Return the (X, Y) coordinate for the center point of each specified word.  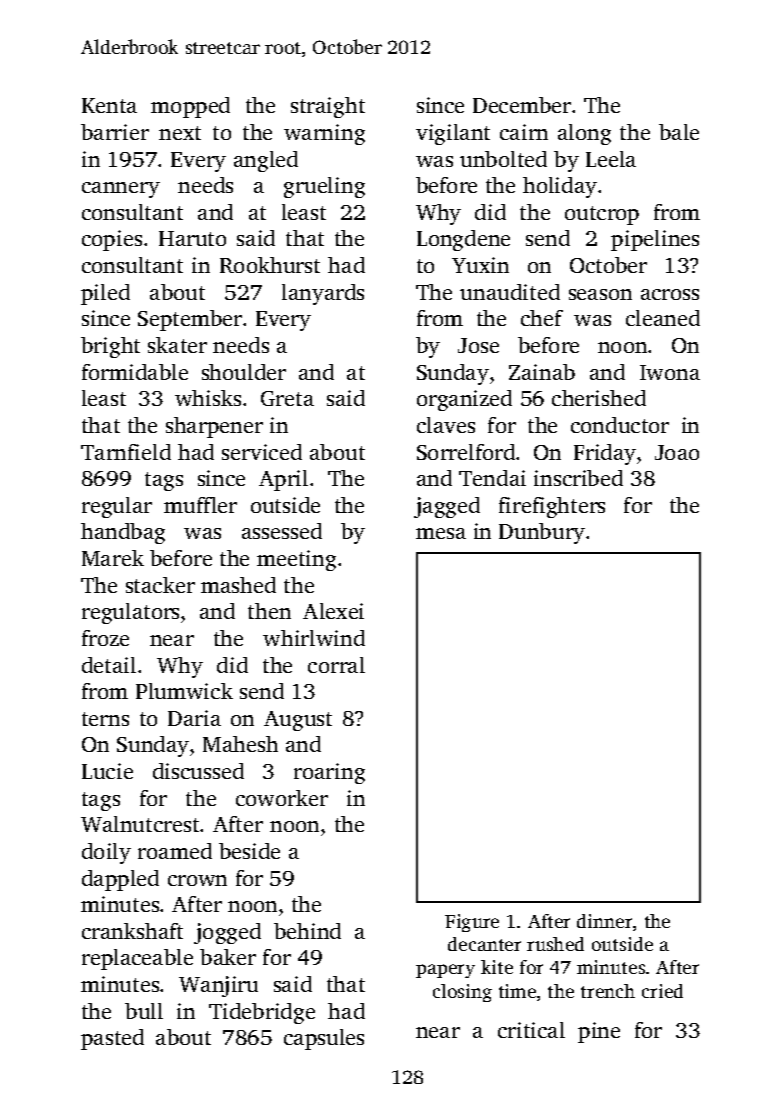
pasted (112, 1039)
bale (679, 132)
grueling (324, 187)
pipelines (655, 240)
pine (599, 1032)
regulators (130, 613)
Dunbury (542, 533)
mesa (441, 533)
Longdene (463, 240)
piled (105, 294)
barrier (115, 132)
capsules (324, 1039)
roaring (329, 773)
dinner (604, 921)
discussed (198, 771)
